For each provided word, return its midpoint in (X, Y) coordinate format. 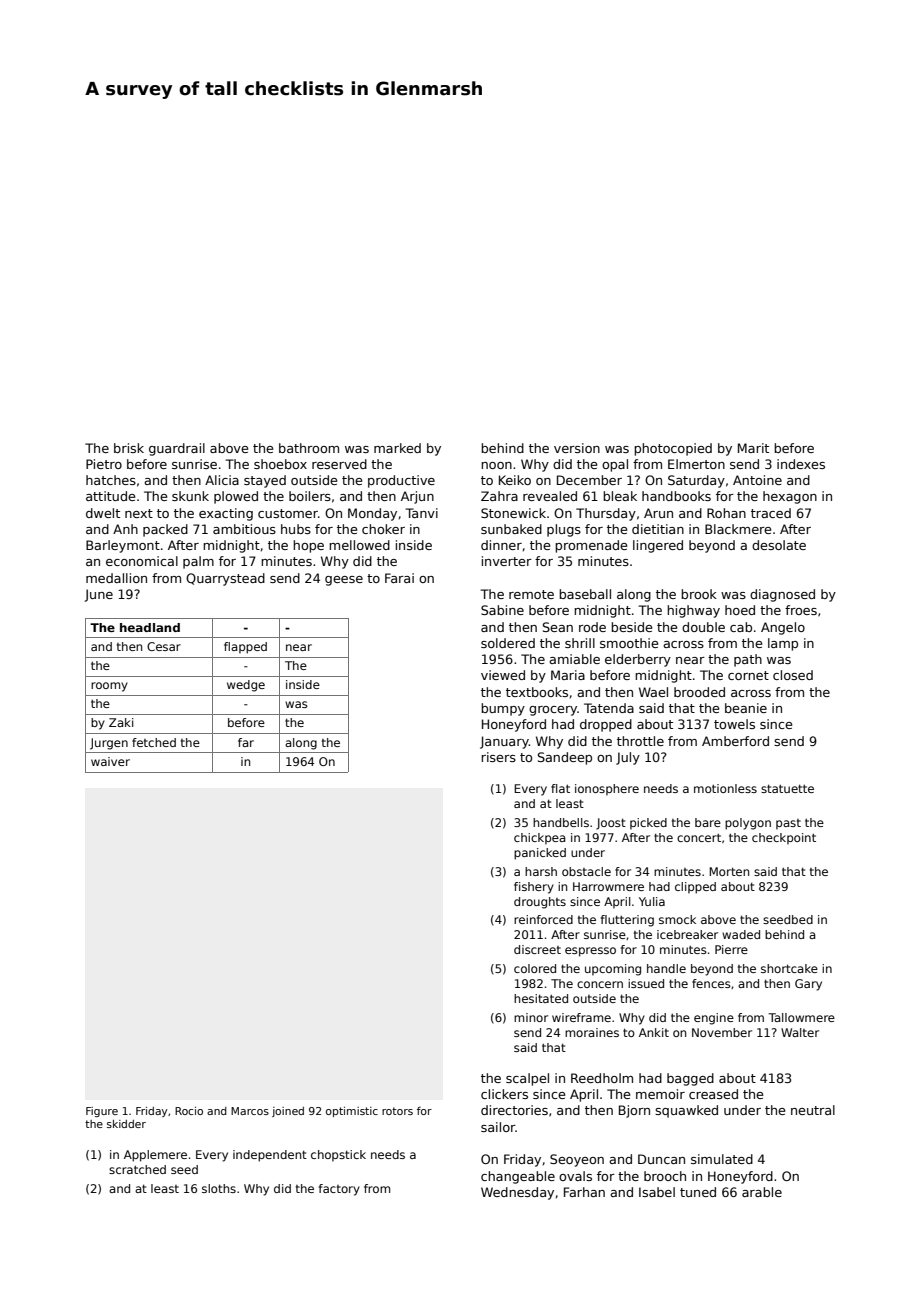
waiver (110, 761)
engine (714, 1019)
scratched (137, 1169)
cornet (748, 675)
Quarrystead (225, 579)
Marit (753, 448)
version (577, 448)
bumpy (503, 709)
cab (741, 627)
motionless (725, 788)
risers (498, 757)
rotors (397, 1111)
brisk (129, 448)
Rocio (189, 1111)
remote (531, 594)
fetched (154, 742)
